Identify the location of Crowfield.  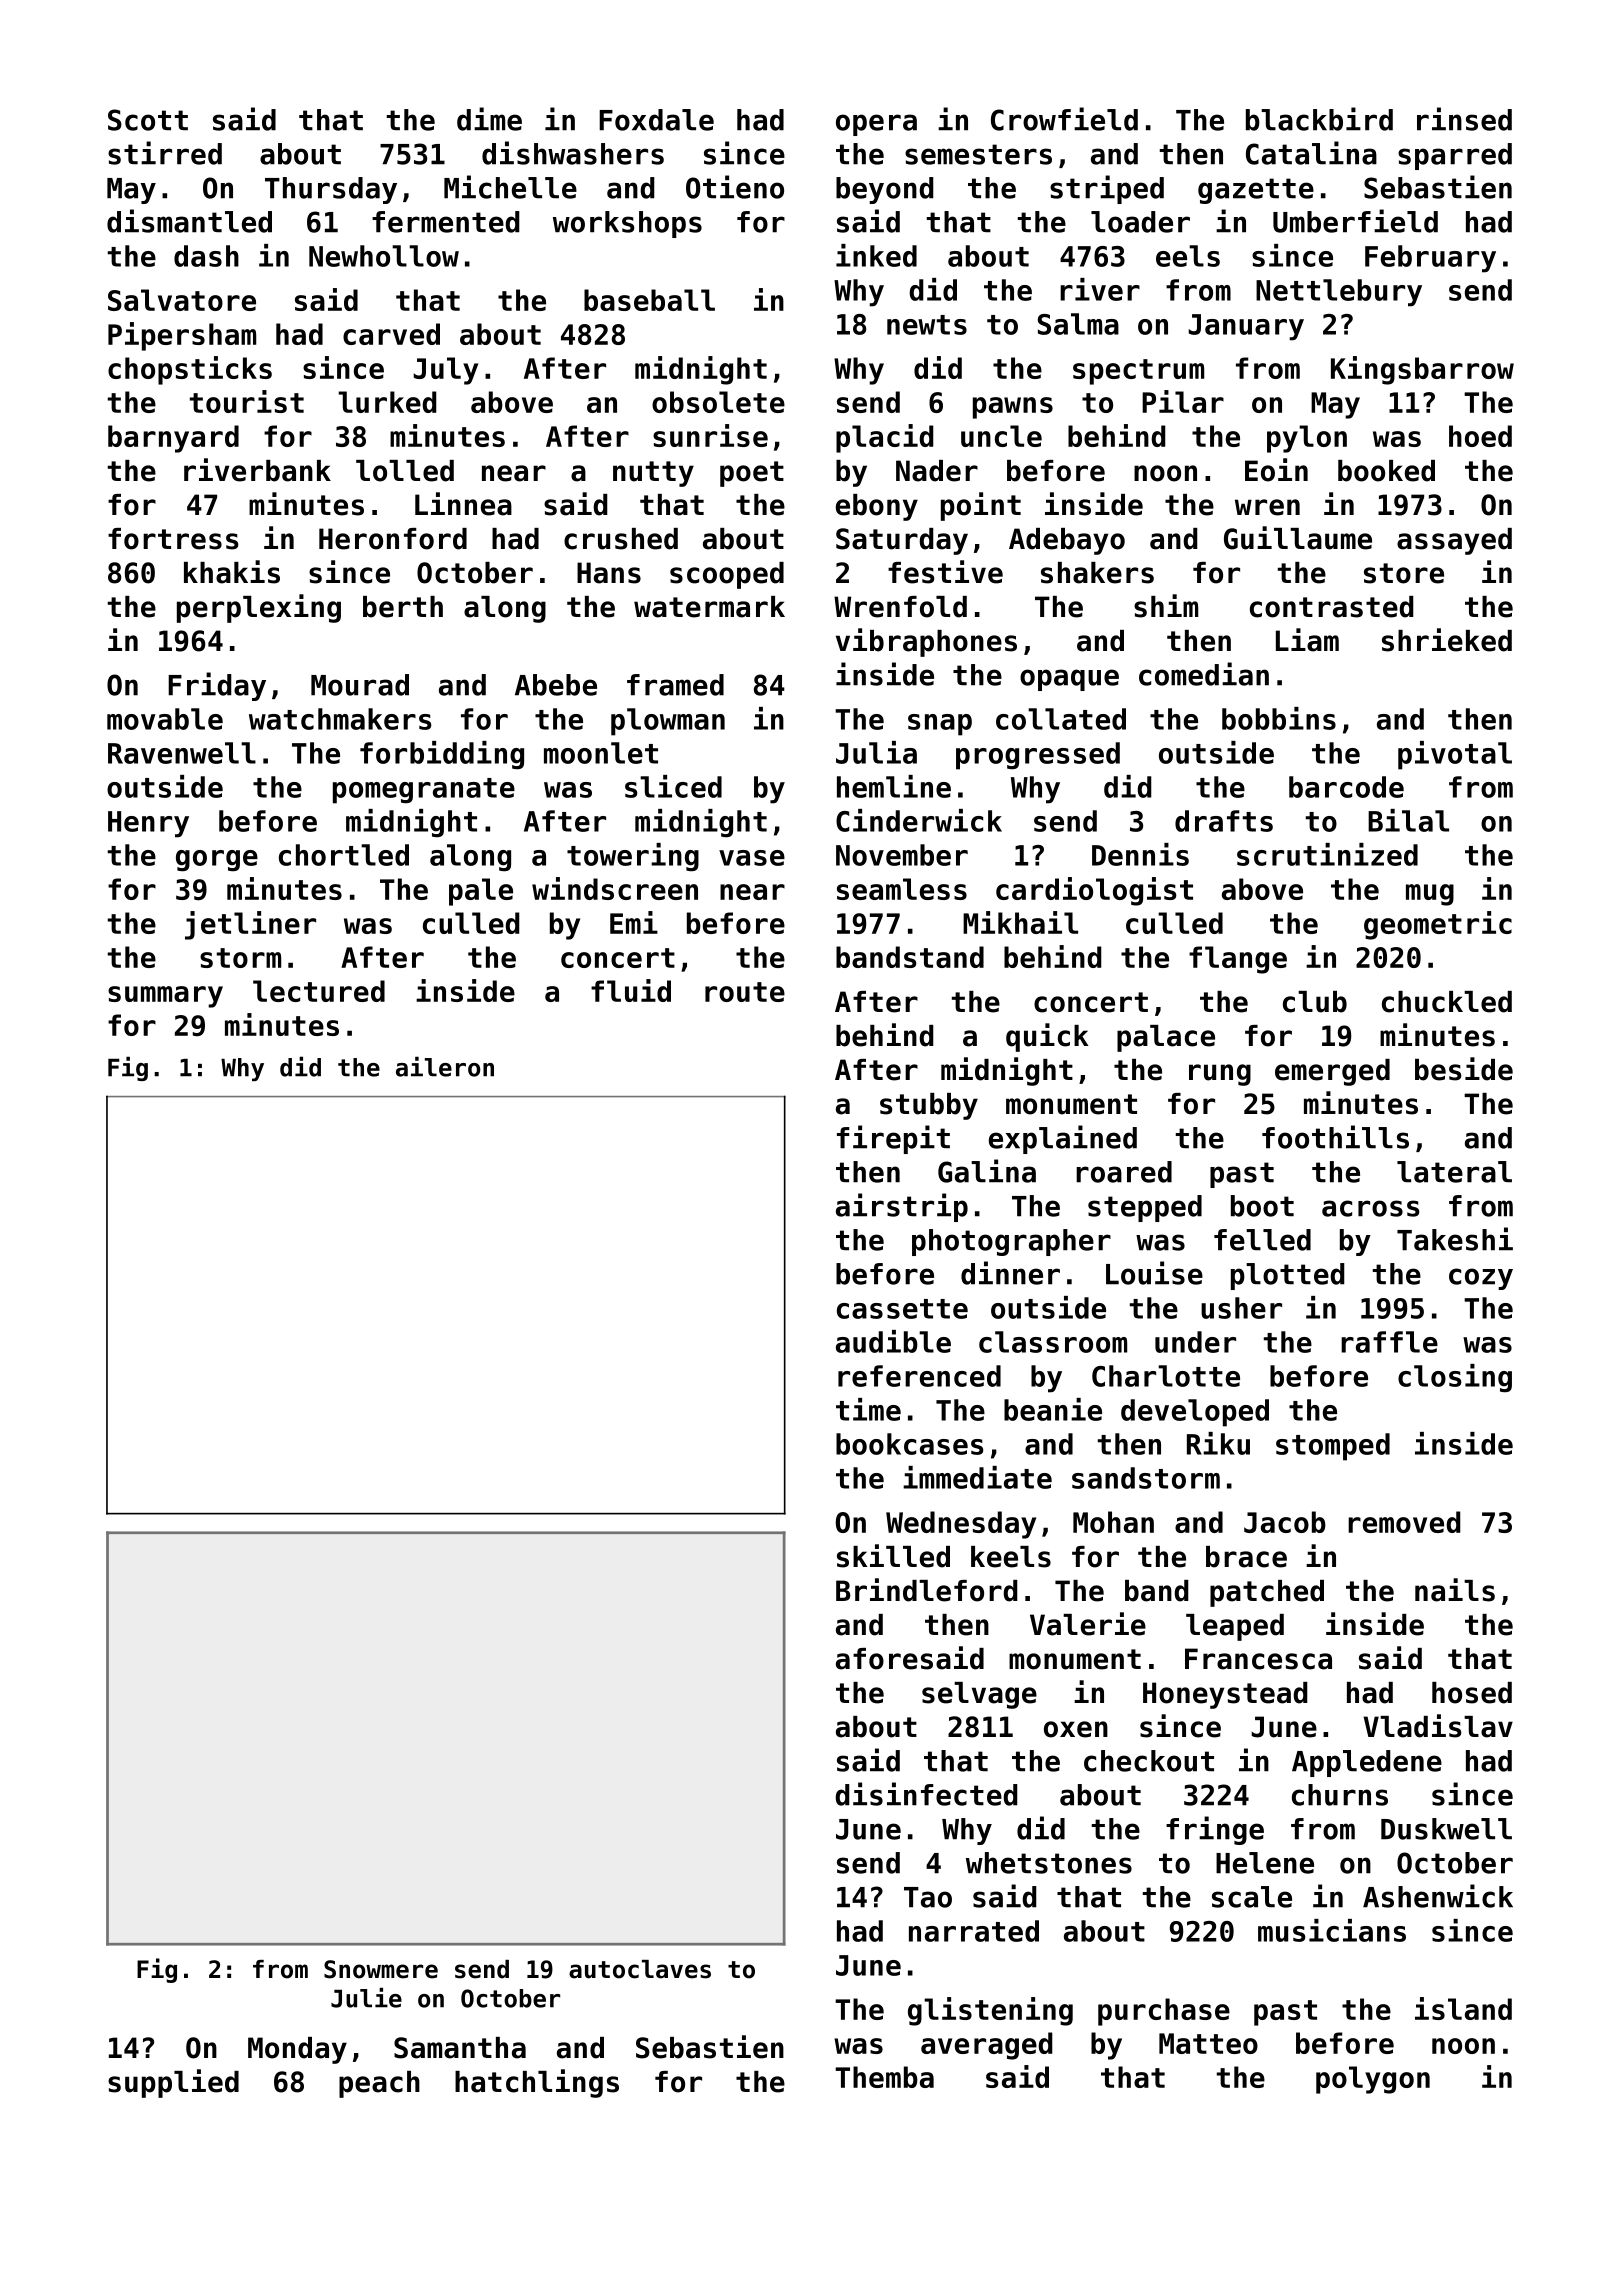
(1064, 119).
